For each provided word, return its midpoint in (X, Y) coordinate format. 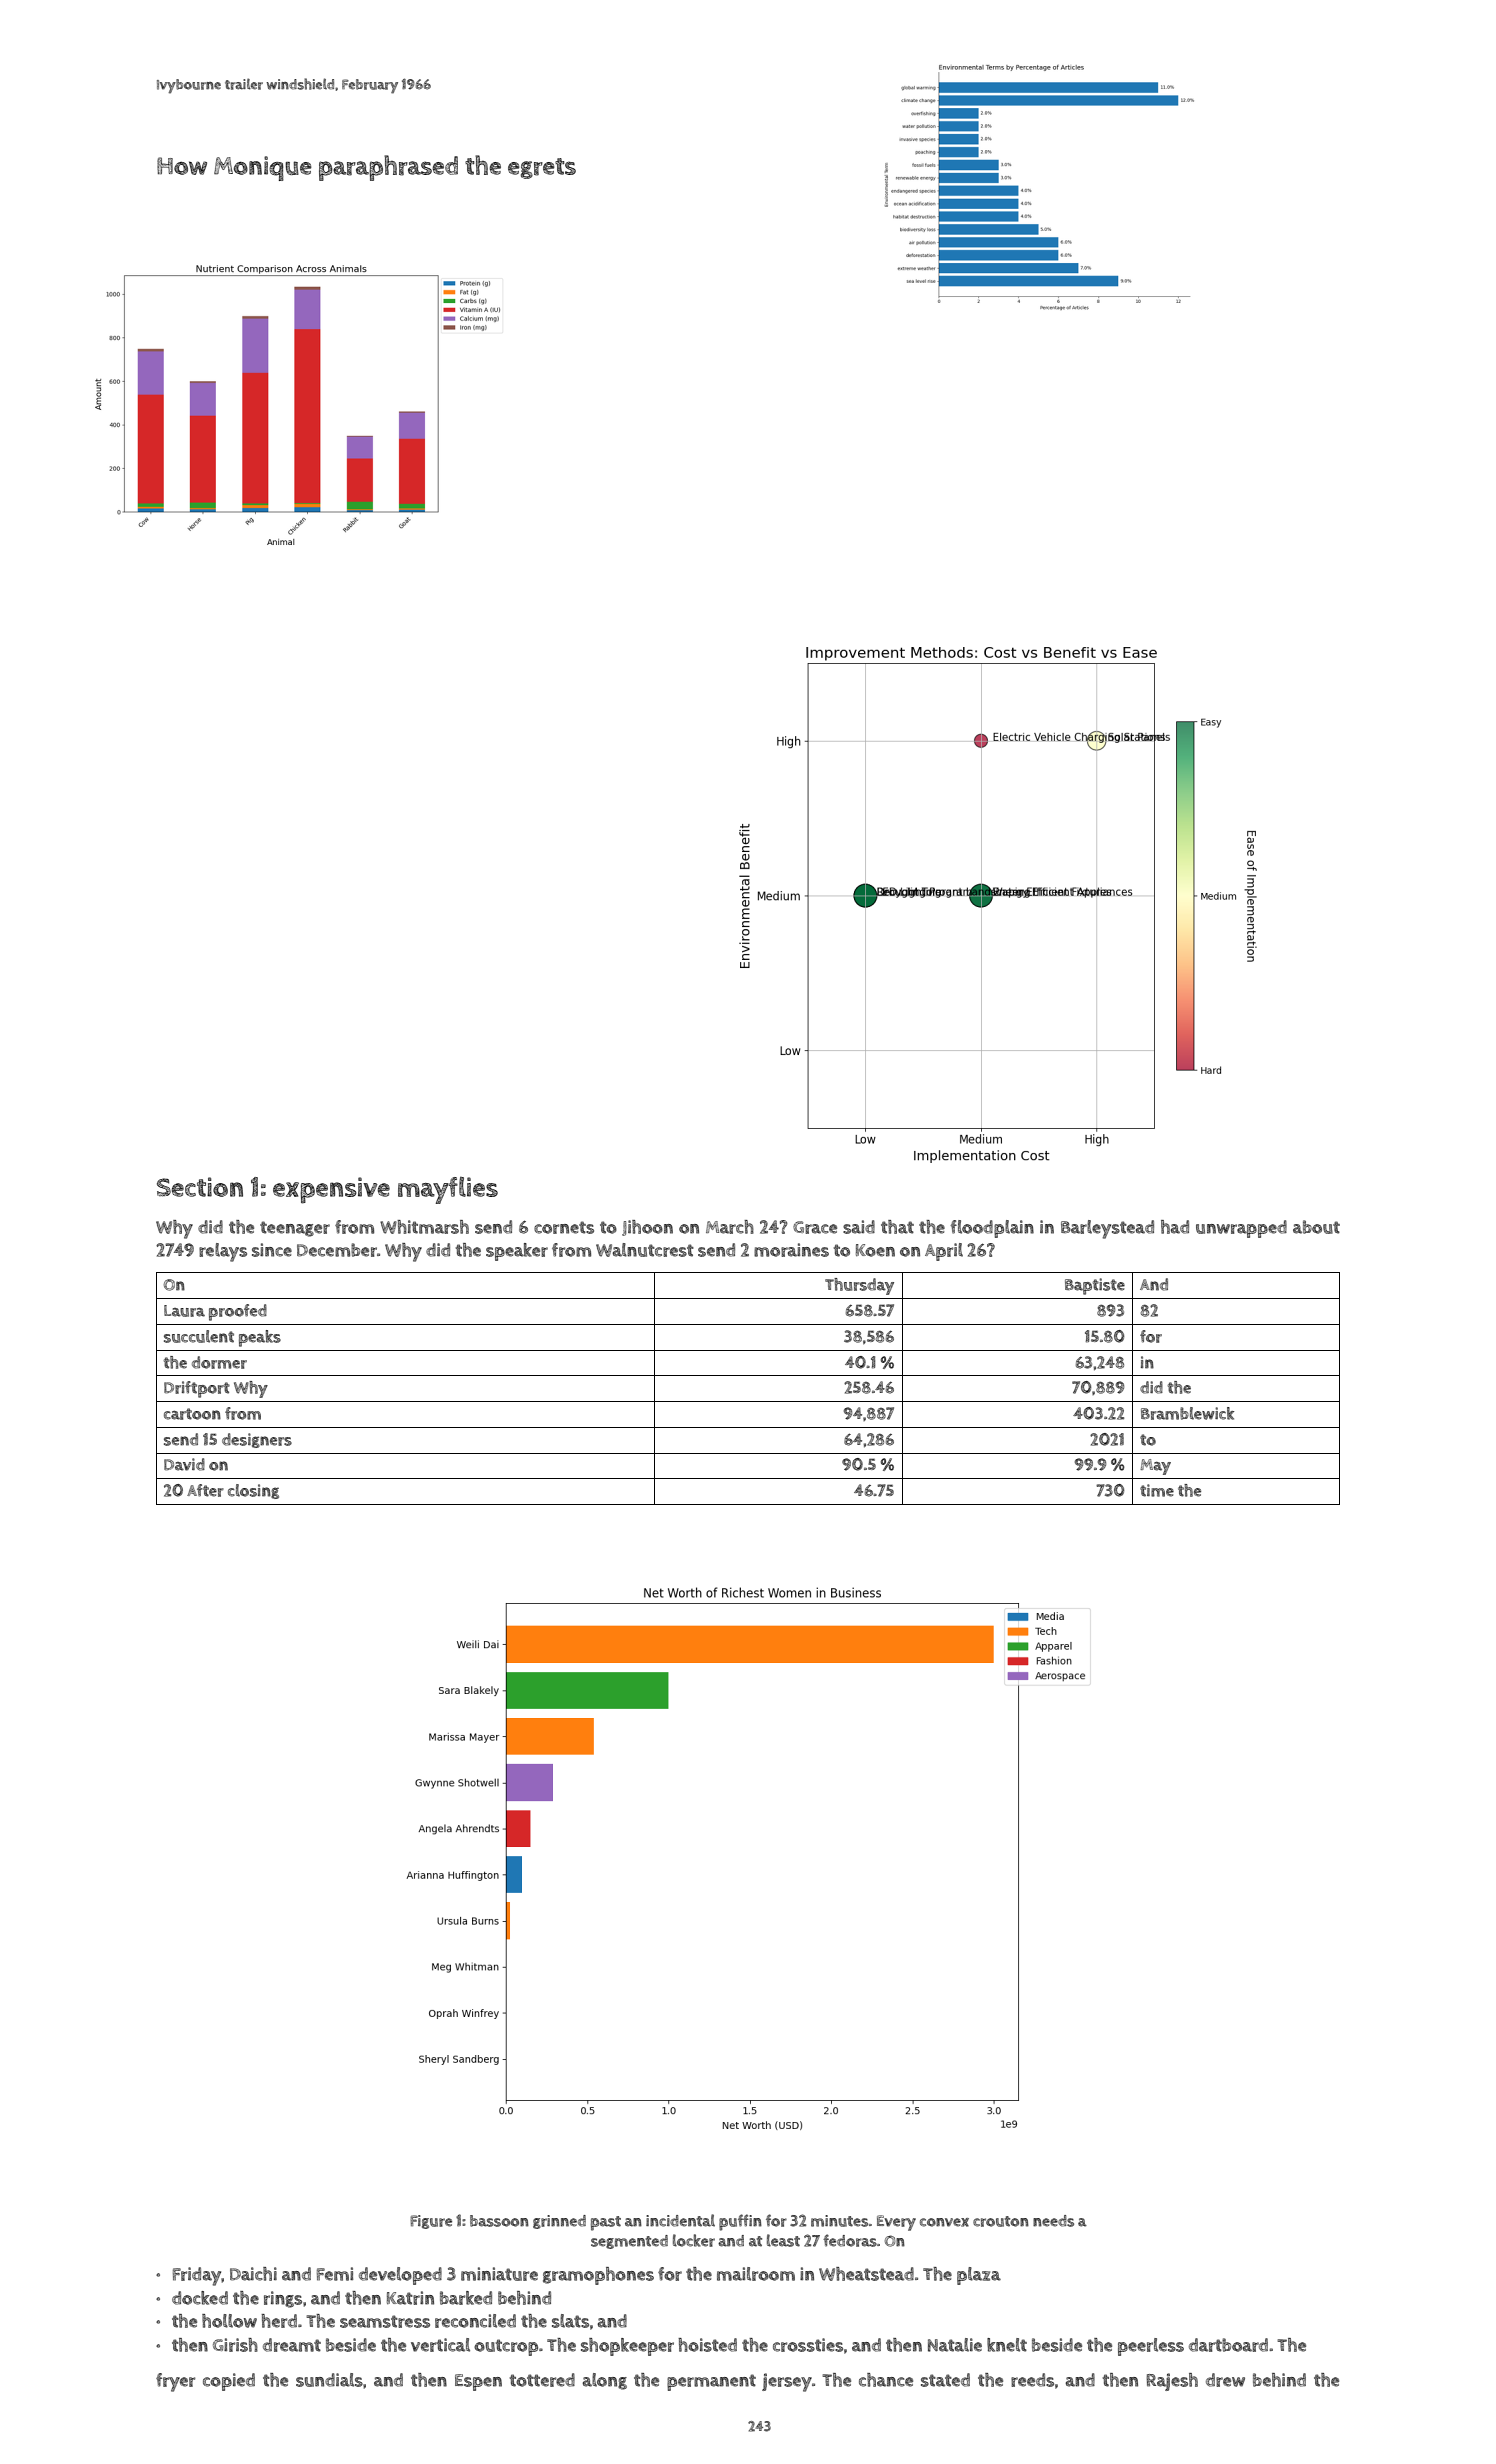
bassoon (499, 2221)
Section (200, 1187)
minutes (840, 2221)
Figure (431, 2222)
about (1316, 1227)
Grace (815, 1227)
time (1157, 1490)
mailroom (756, 2274)
